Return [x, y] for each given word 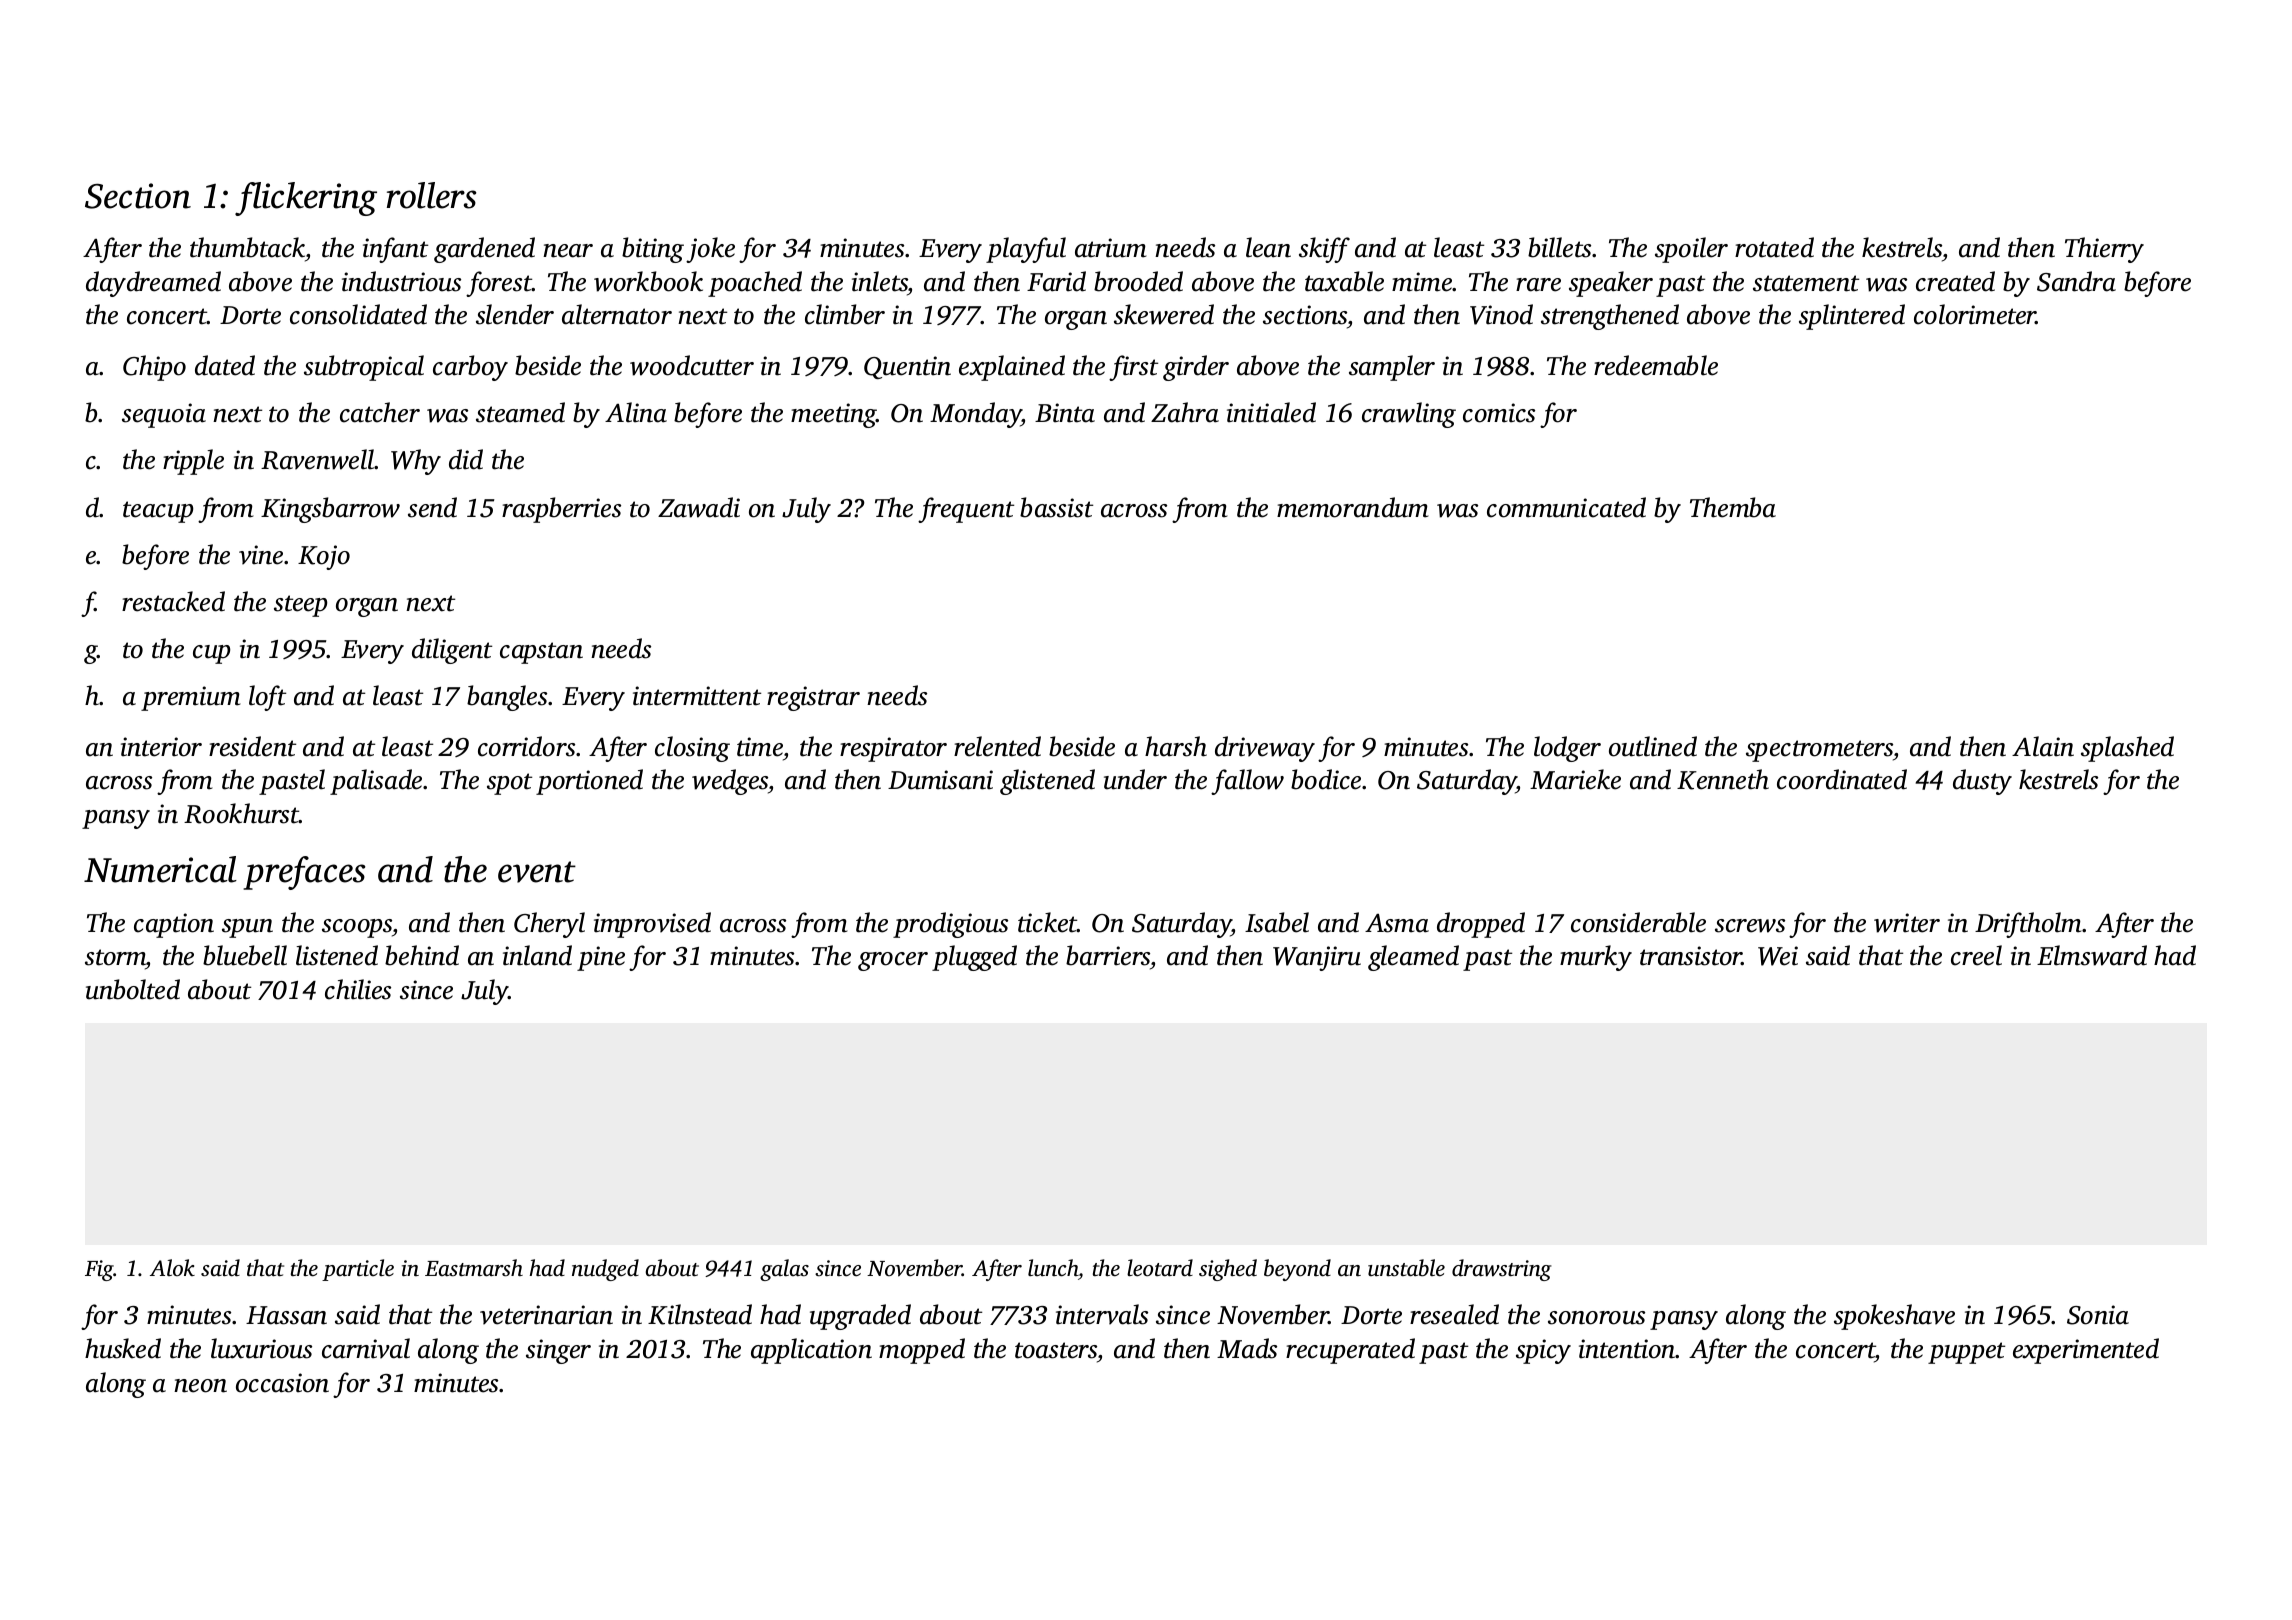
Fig [99, 1270]
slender [515, 314]
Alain [2043, 746]
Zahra [1185, 412]
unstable [1406, 1268]
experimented [2086, 1351]
